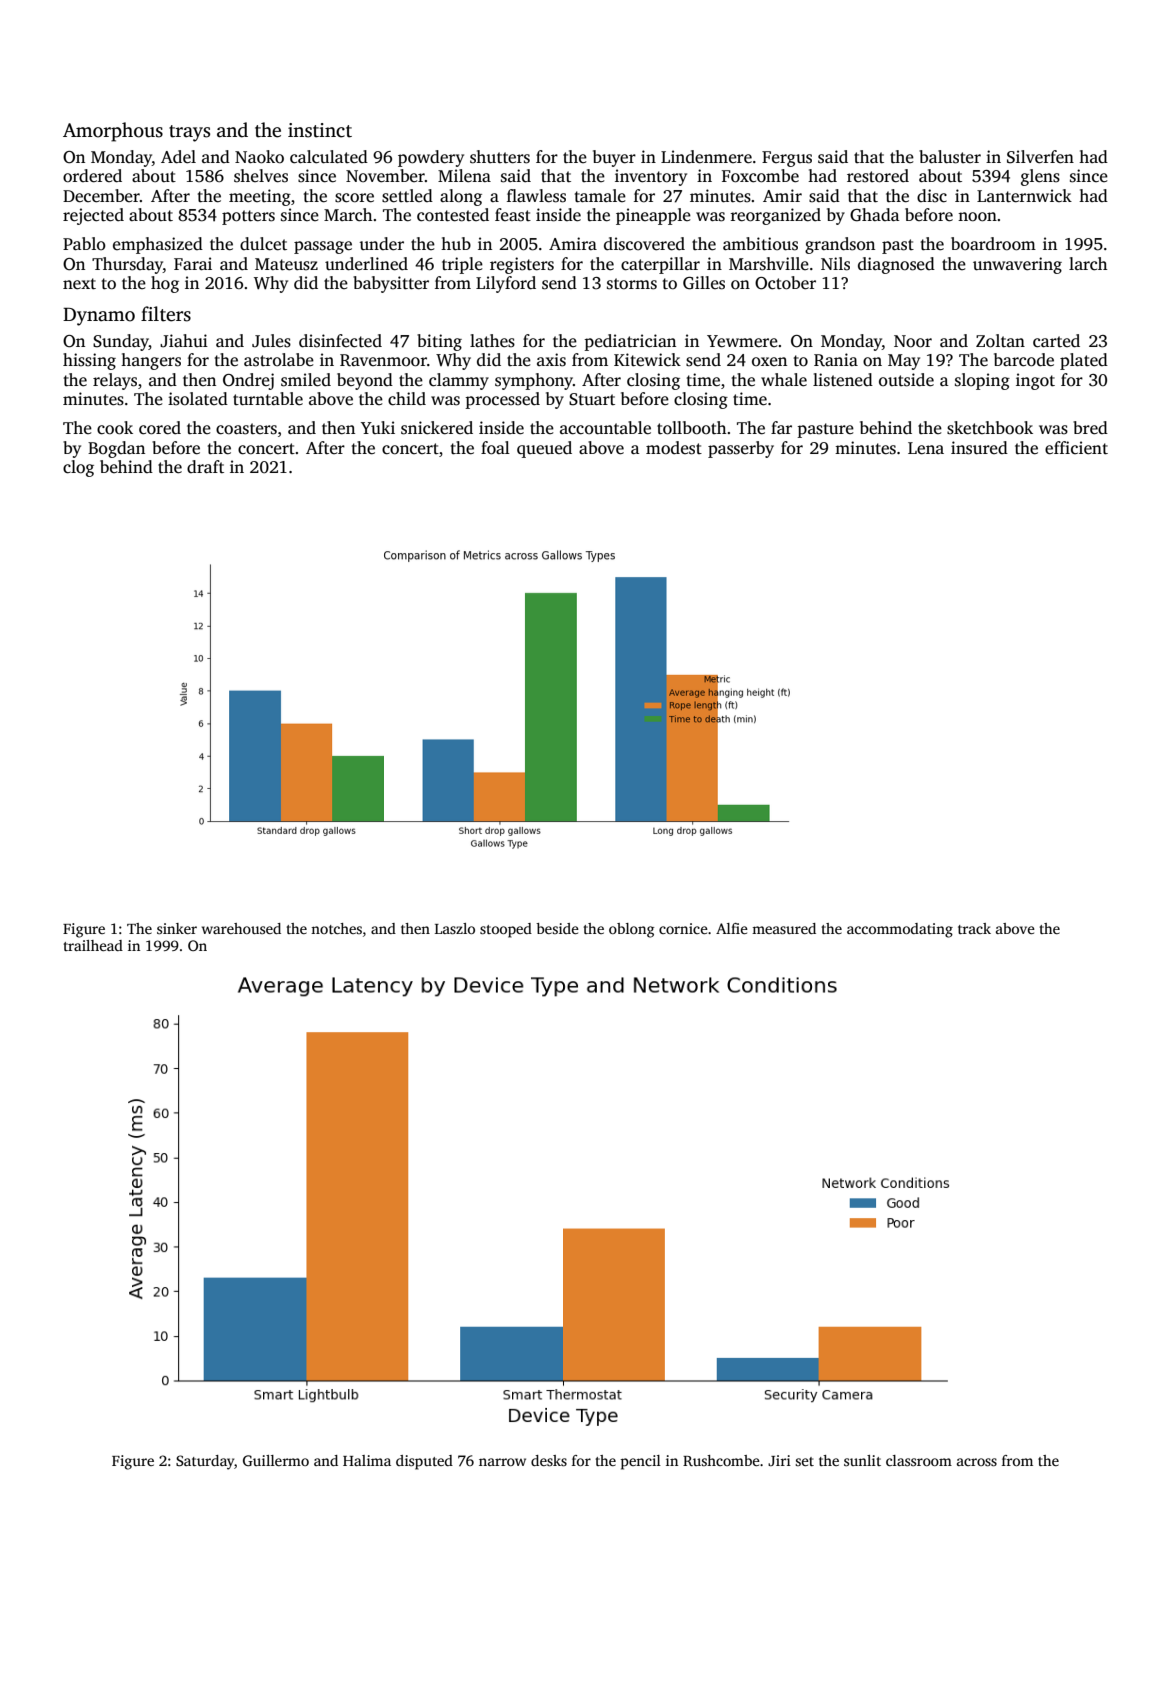 The height and width of the screenshot is (1695, 1171). I want to click on trailhead, so click(93, 945).
